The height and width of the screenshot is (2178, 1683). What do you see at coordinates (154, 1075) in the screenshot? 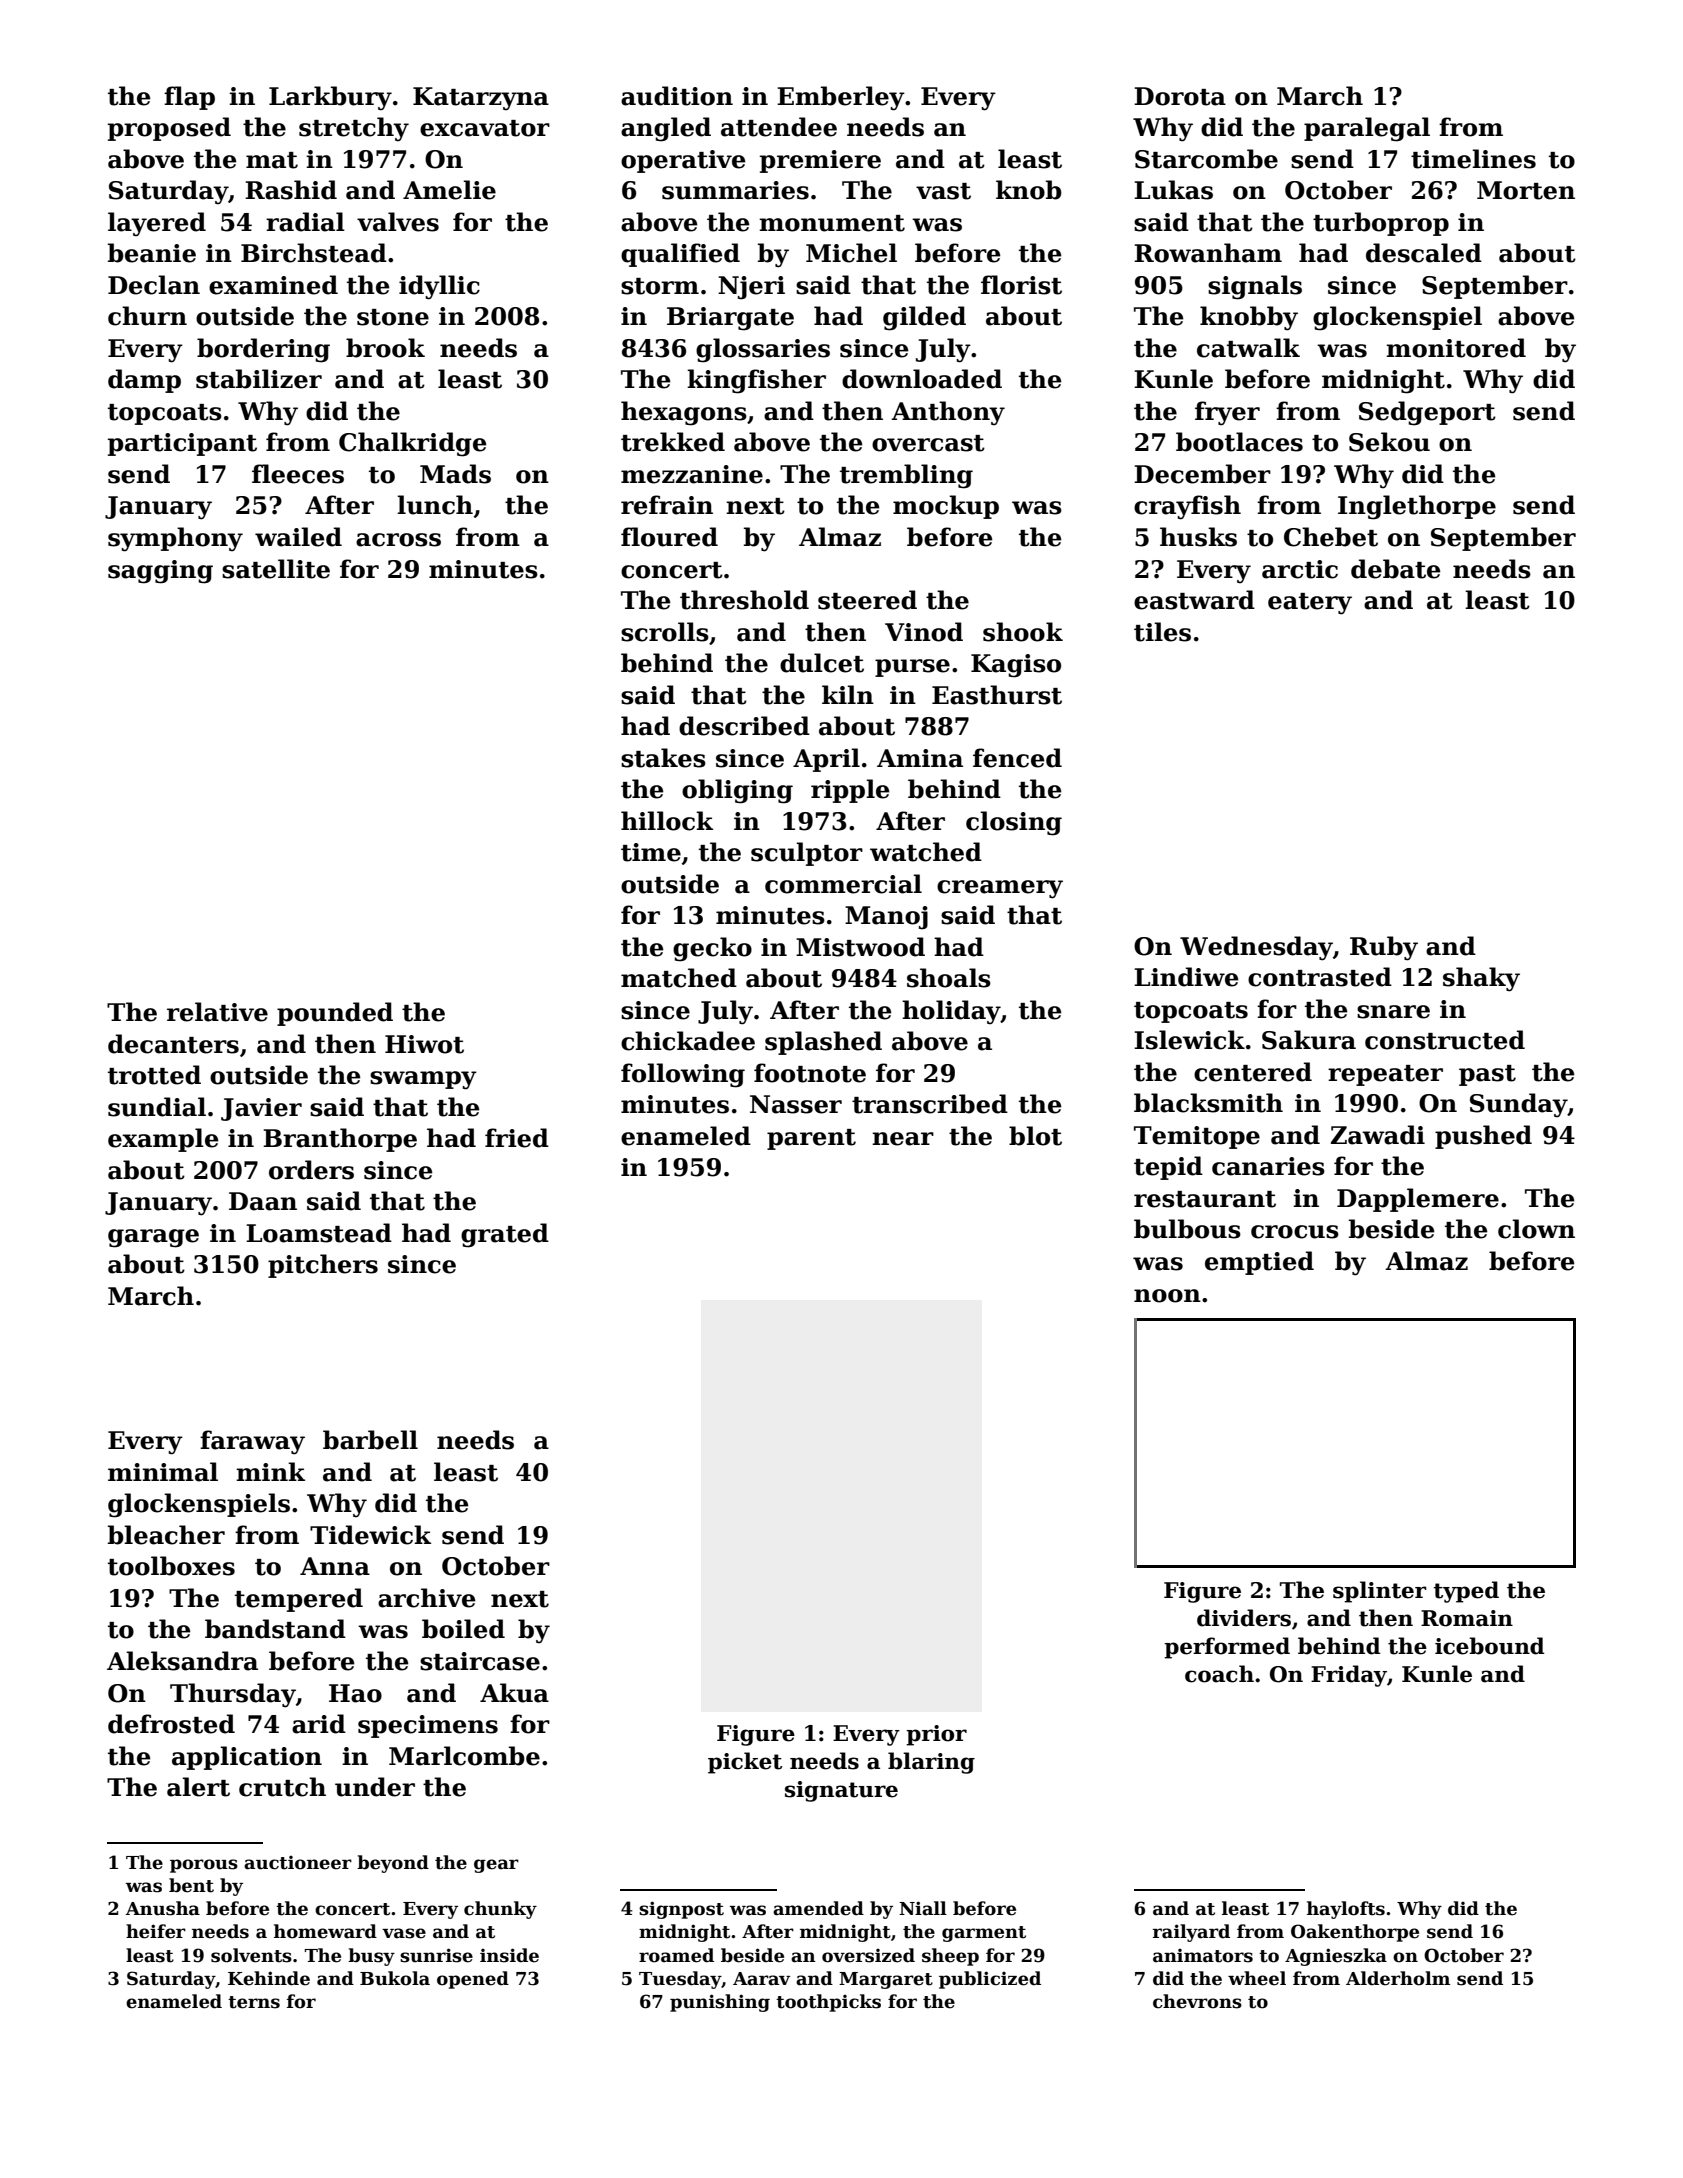
I see `trotted` at bounding box center [154, 1075].
